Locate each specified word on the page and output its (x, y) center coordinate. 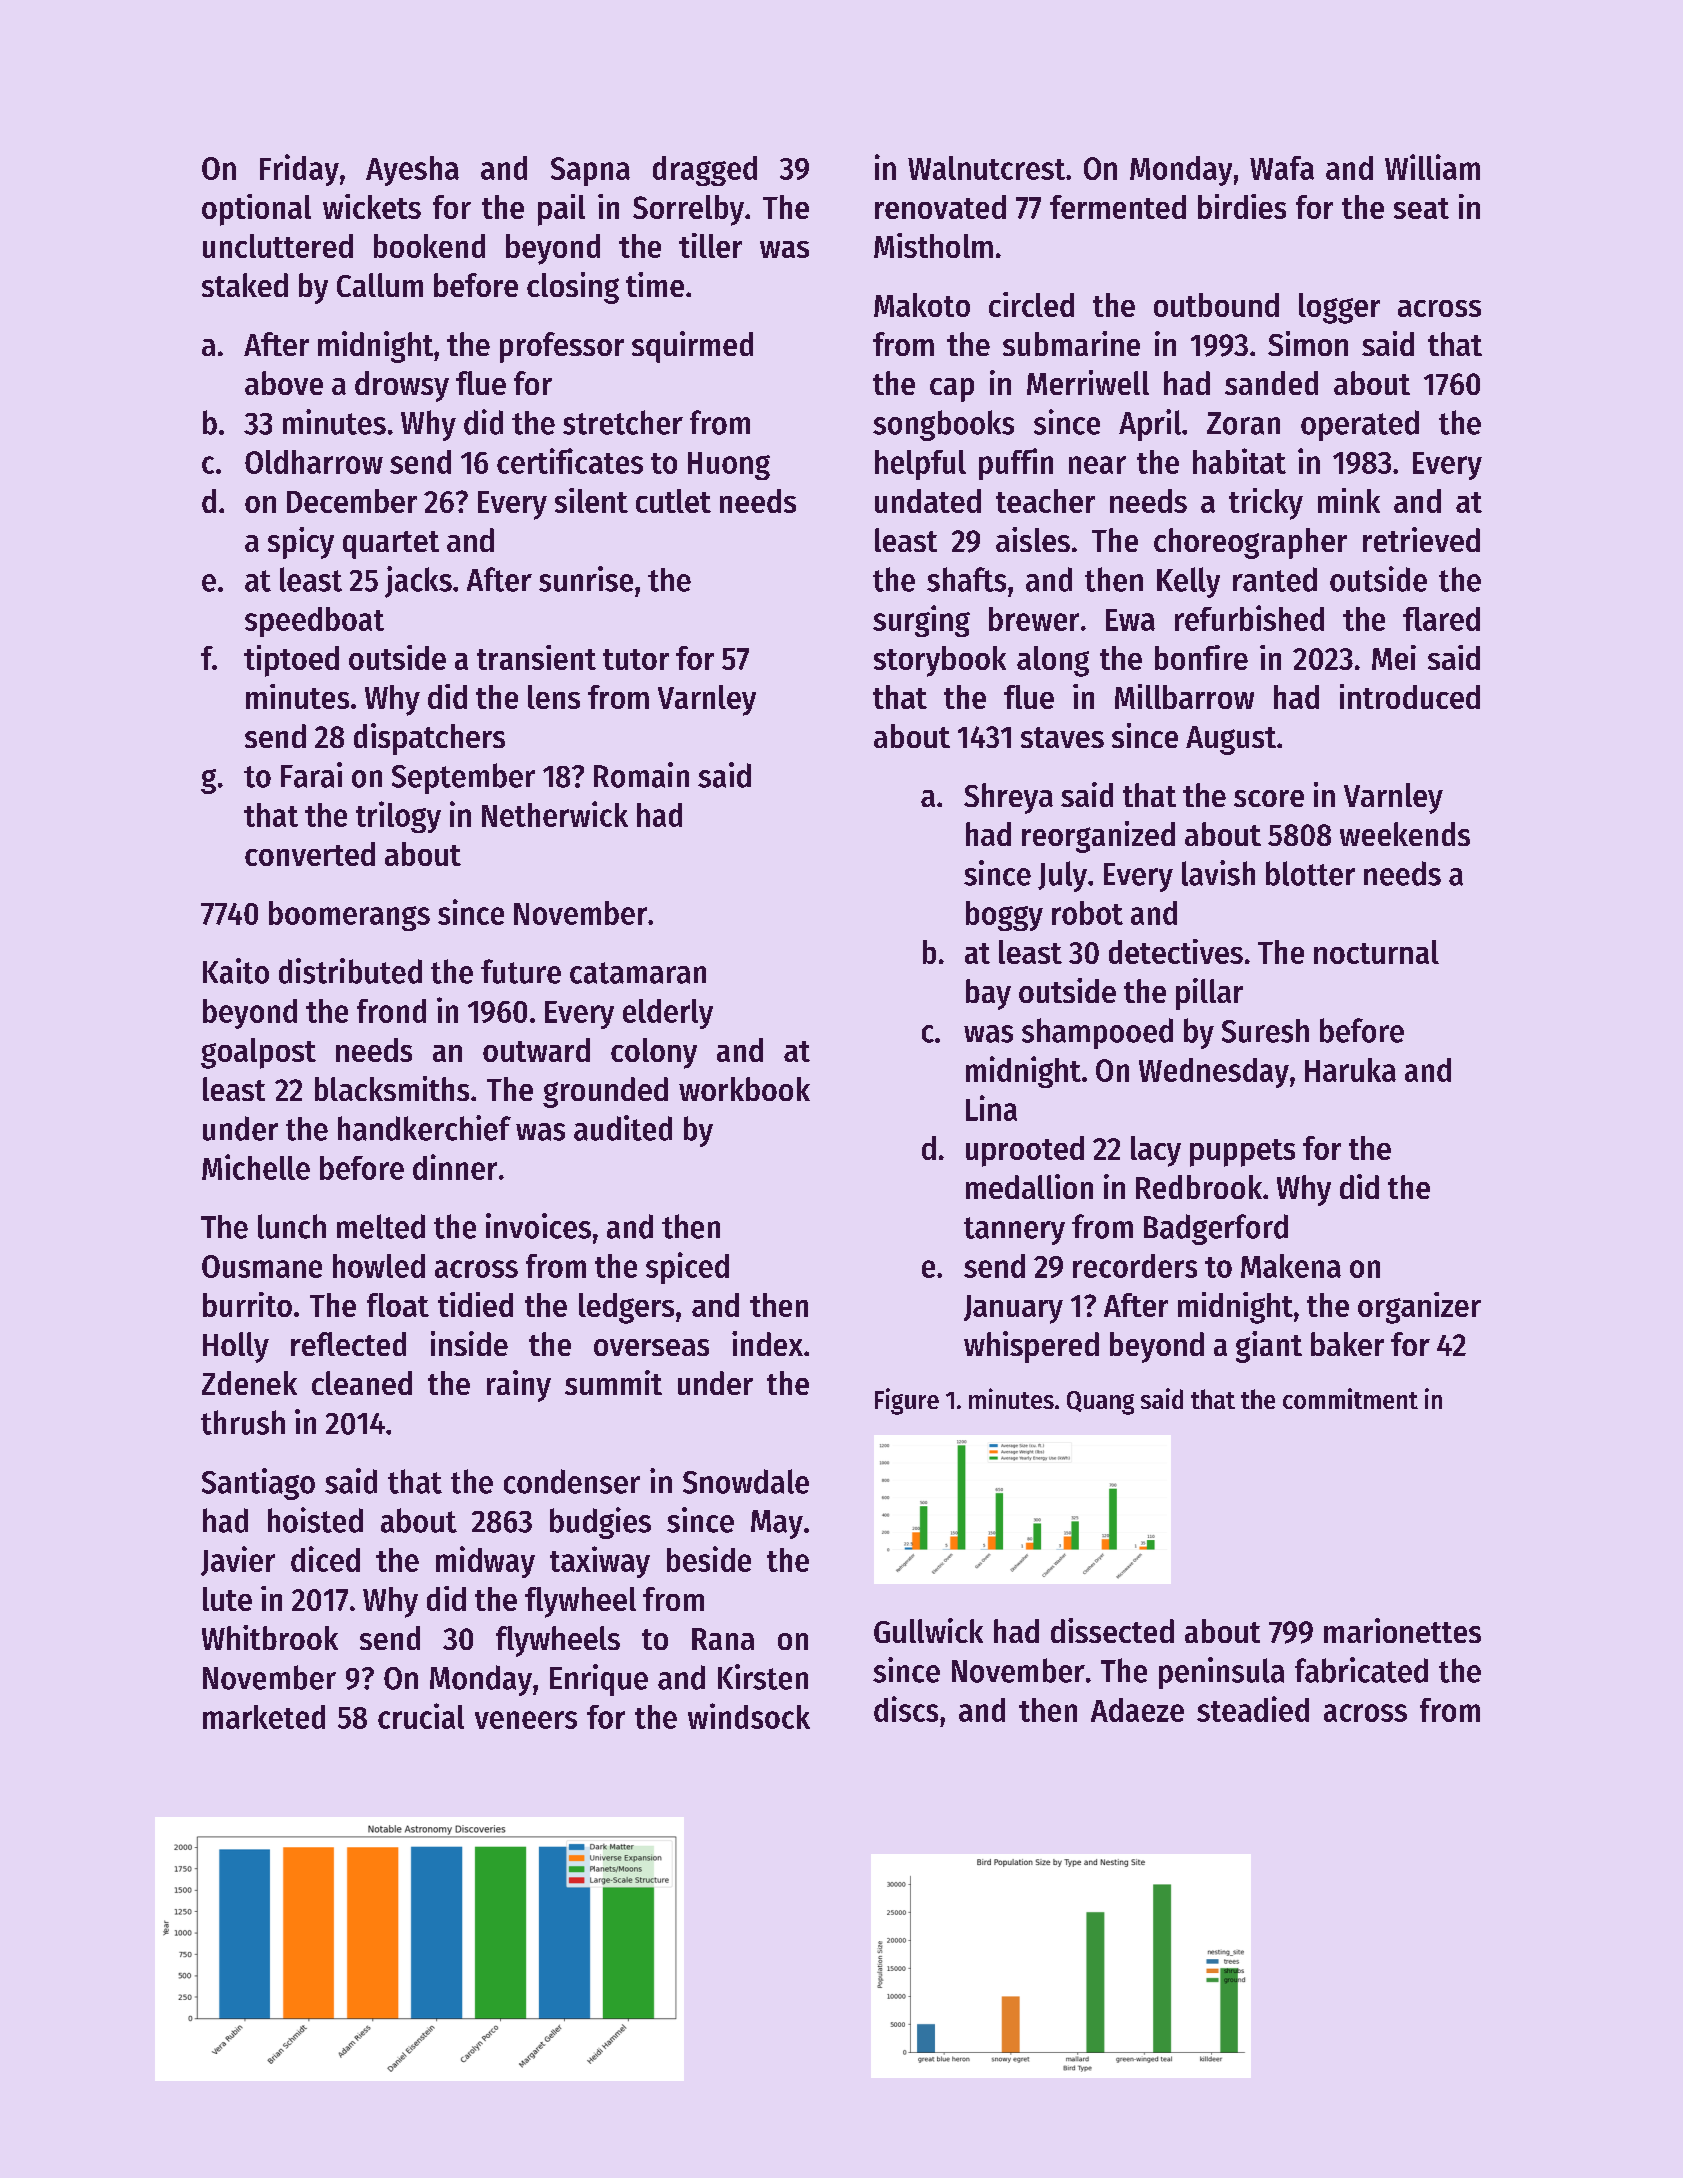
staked (245, 285)
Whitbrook (270, 1637)
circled (1031, 304)
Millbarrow (1184, 696)
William (1432, 167)
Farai (311, 775)
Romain (641, 775)
